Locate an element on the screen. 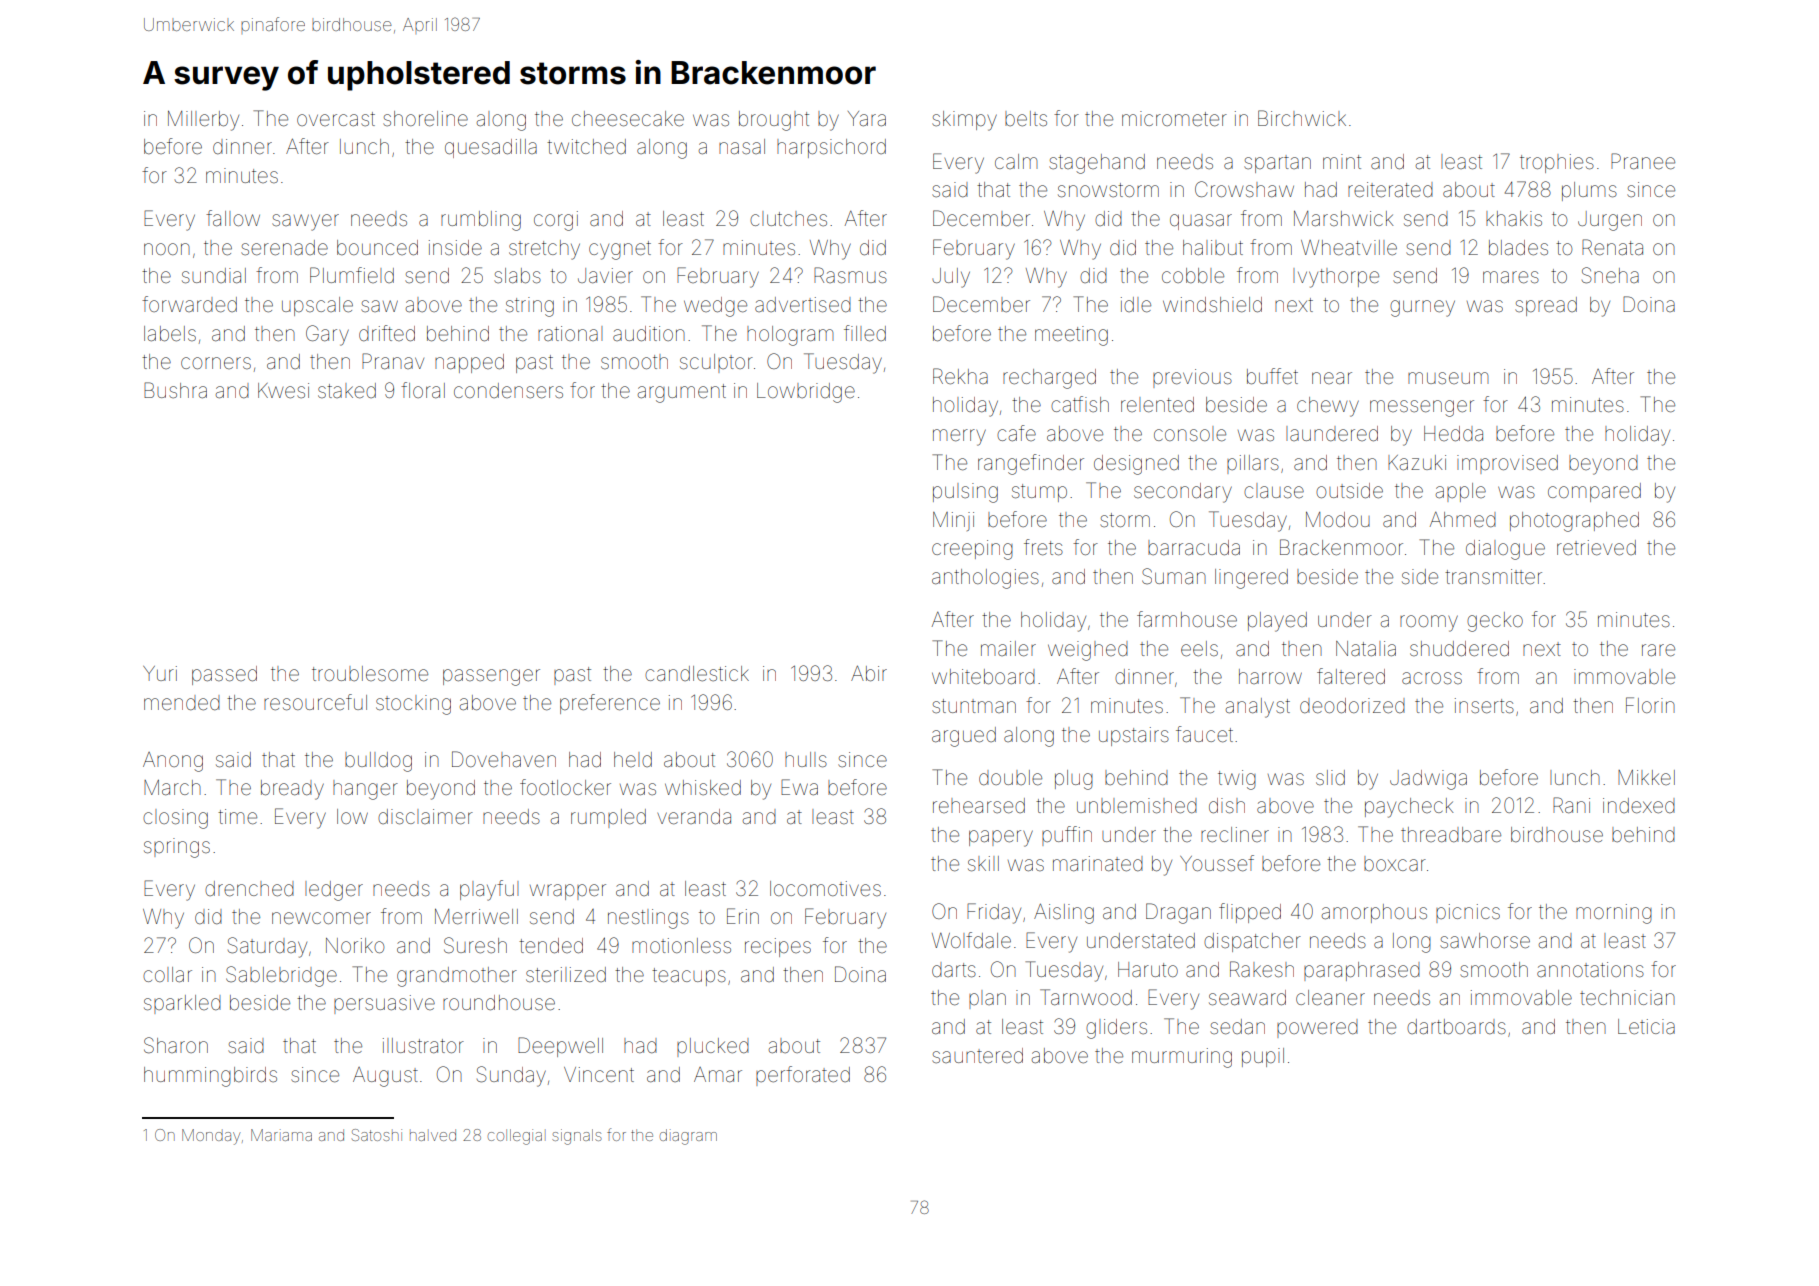  diagram is located at coordinates (688, 1137).
